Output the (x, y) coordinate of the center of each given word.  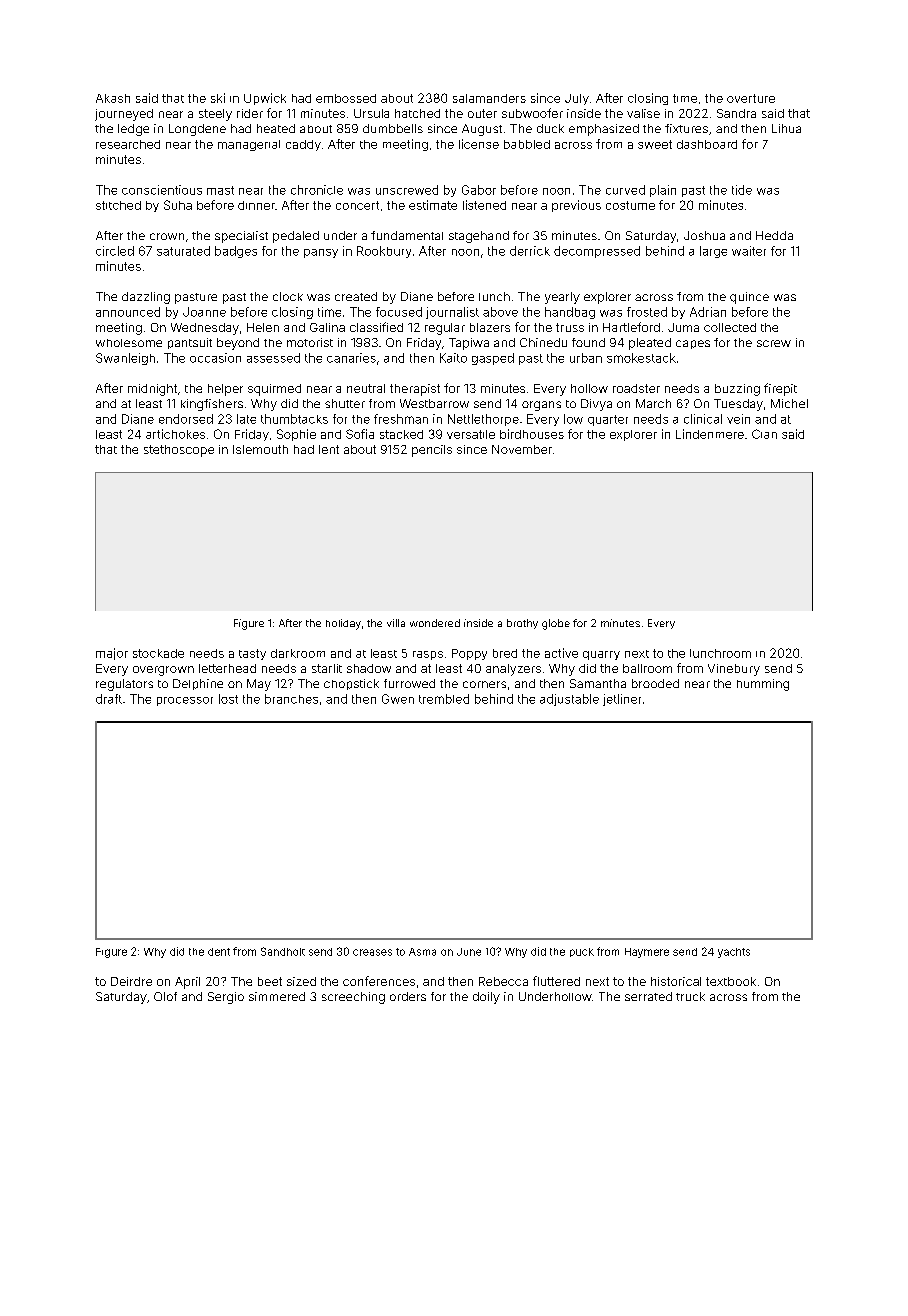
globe (556, 624)
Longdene (197, 130)
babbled (527, 144)
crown (167, 236)
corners (484, 684)
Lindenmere (710, 434)
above (500, 312)
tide (742, 190)
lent (329, 449)
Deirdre (131, 981)
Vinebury (734, 670)
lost (228, 699)
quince (749, 298)
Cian (764, 434)
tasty (252, 654)
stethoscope (179, 451)
